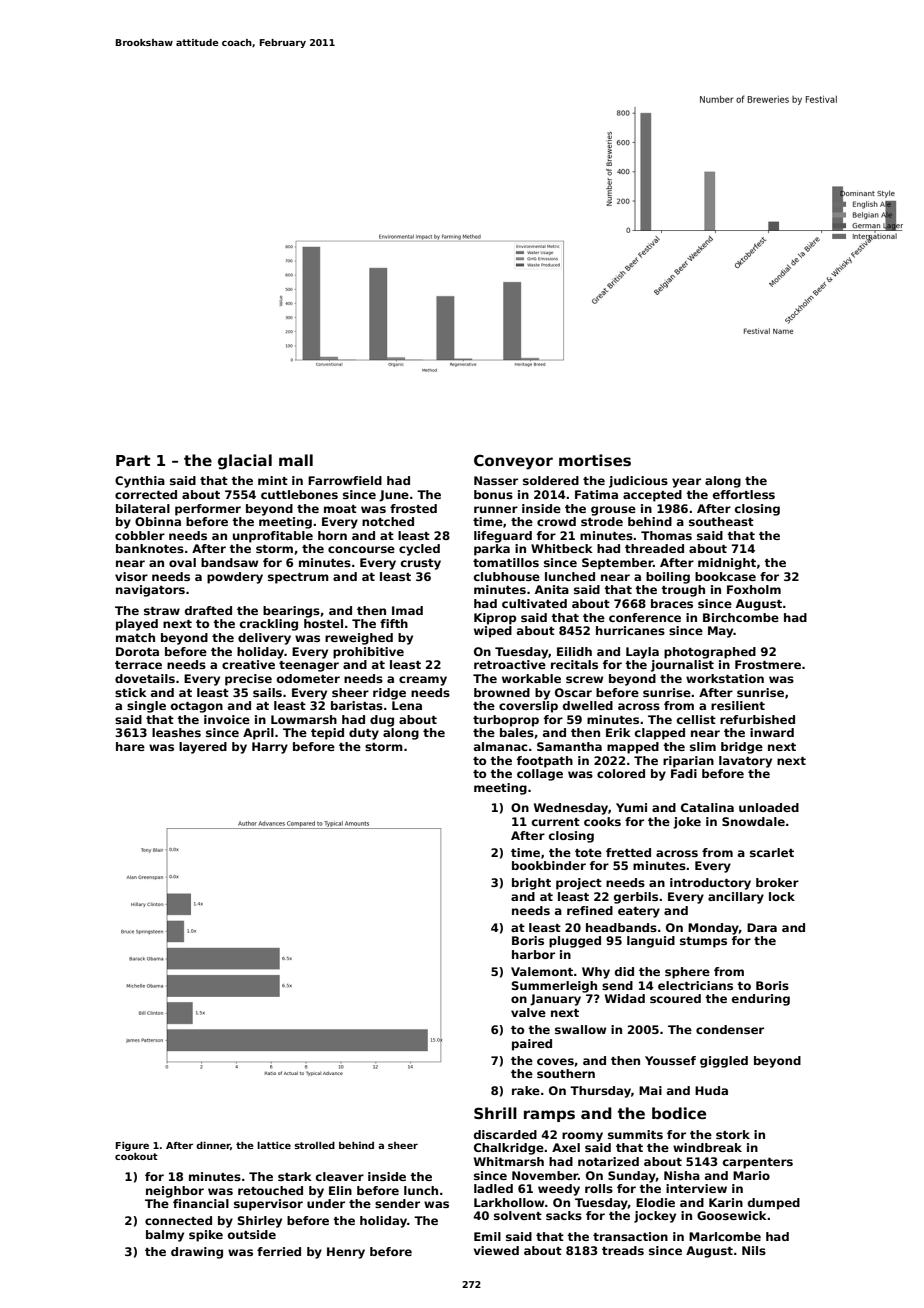 The width and height of the page is (924, 1308). Describe the element at coordinates (595, 460) in the page. I see `mortises` at that location.
